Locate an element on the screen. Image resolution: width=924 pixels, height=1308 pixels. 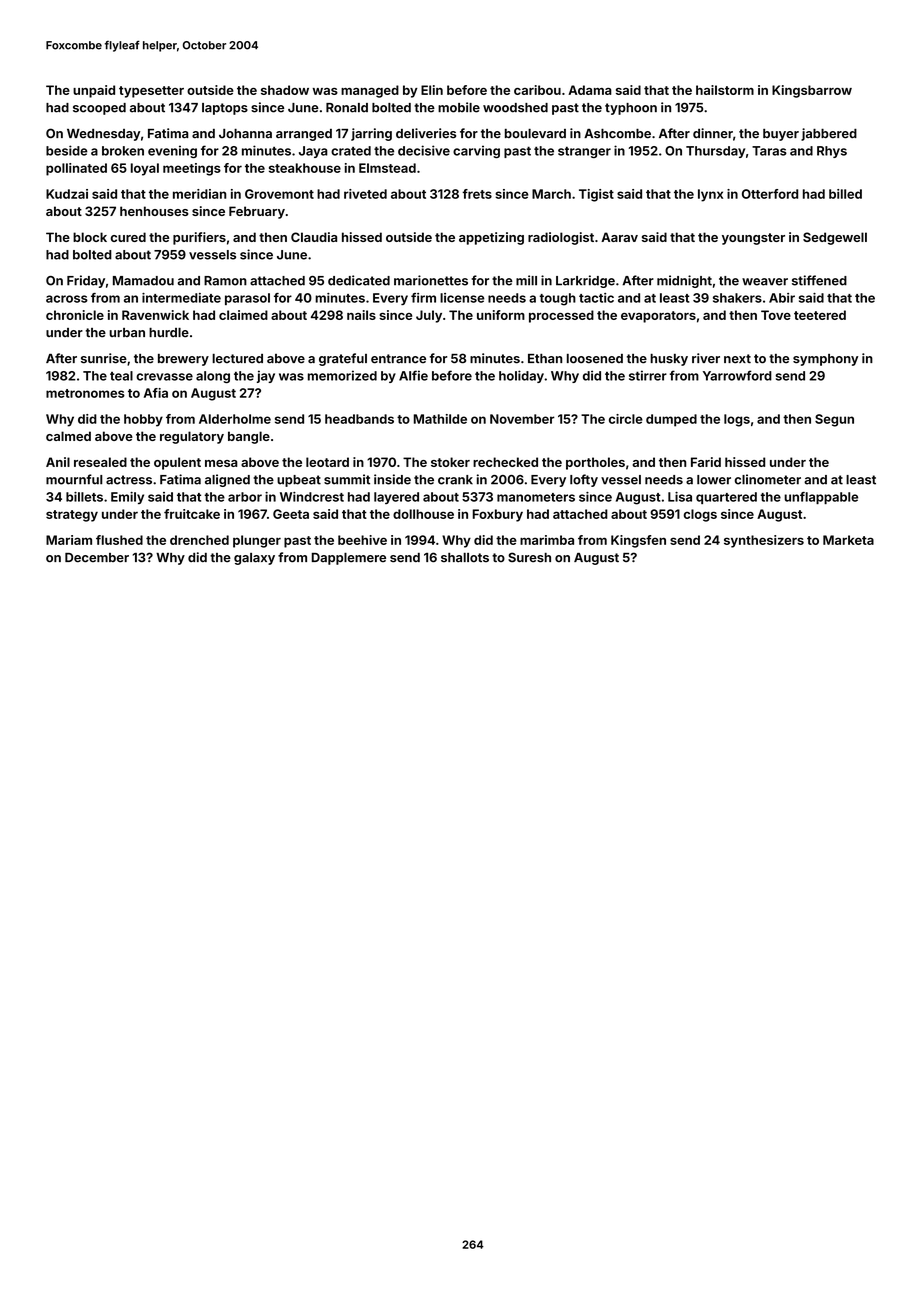
Afia is located at coordinates (156, 393).
